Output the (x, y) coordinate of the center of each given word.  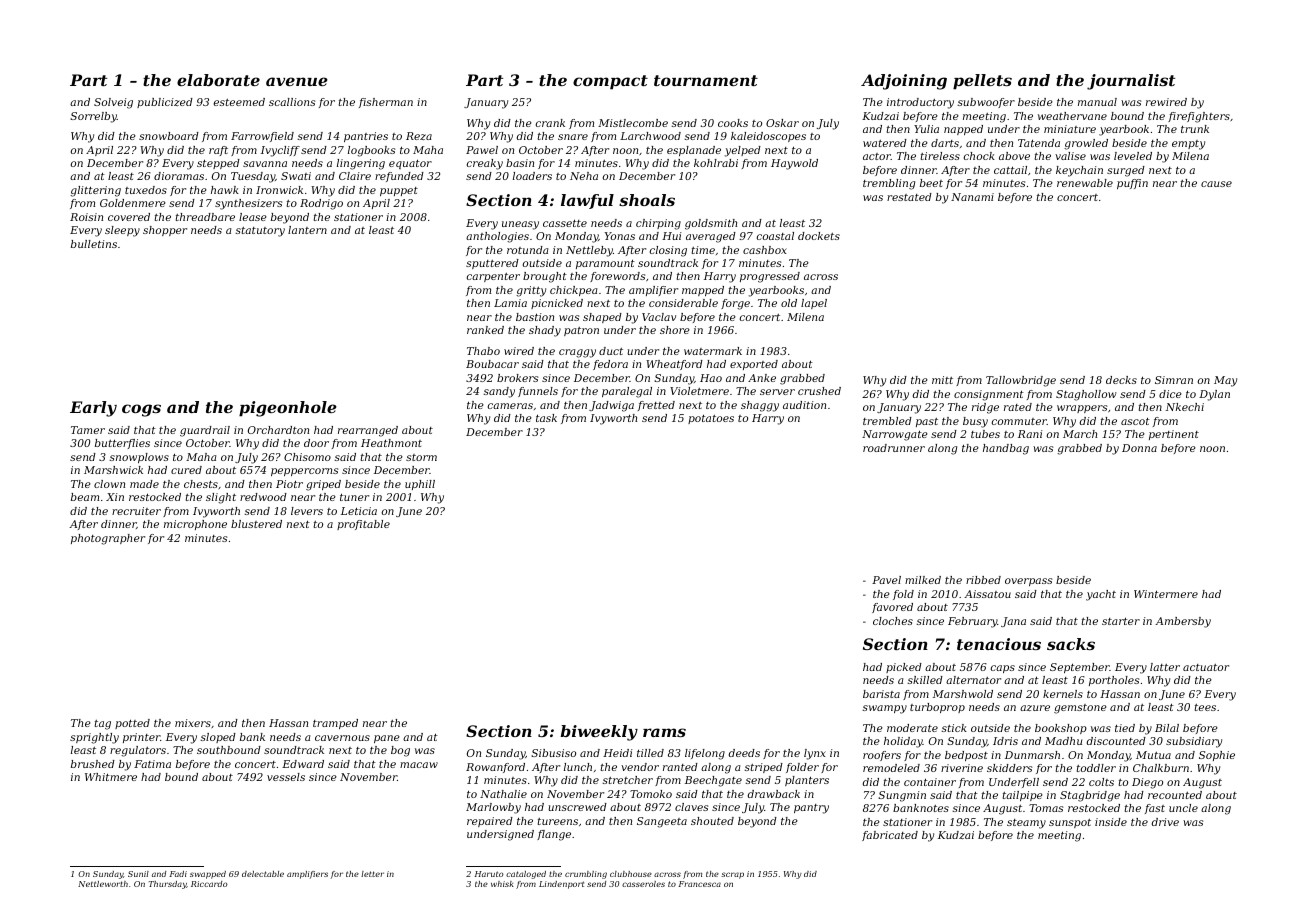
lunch (578, 767)
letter (372, 874)
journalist (1131, 82)
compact (610, 82)
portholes (1114, 681)
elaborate (218, 80)
